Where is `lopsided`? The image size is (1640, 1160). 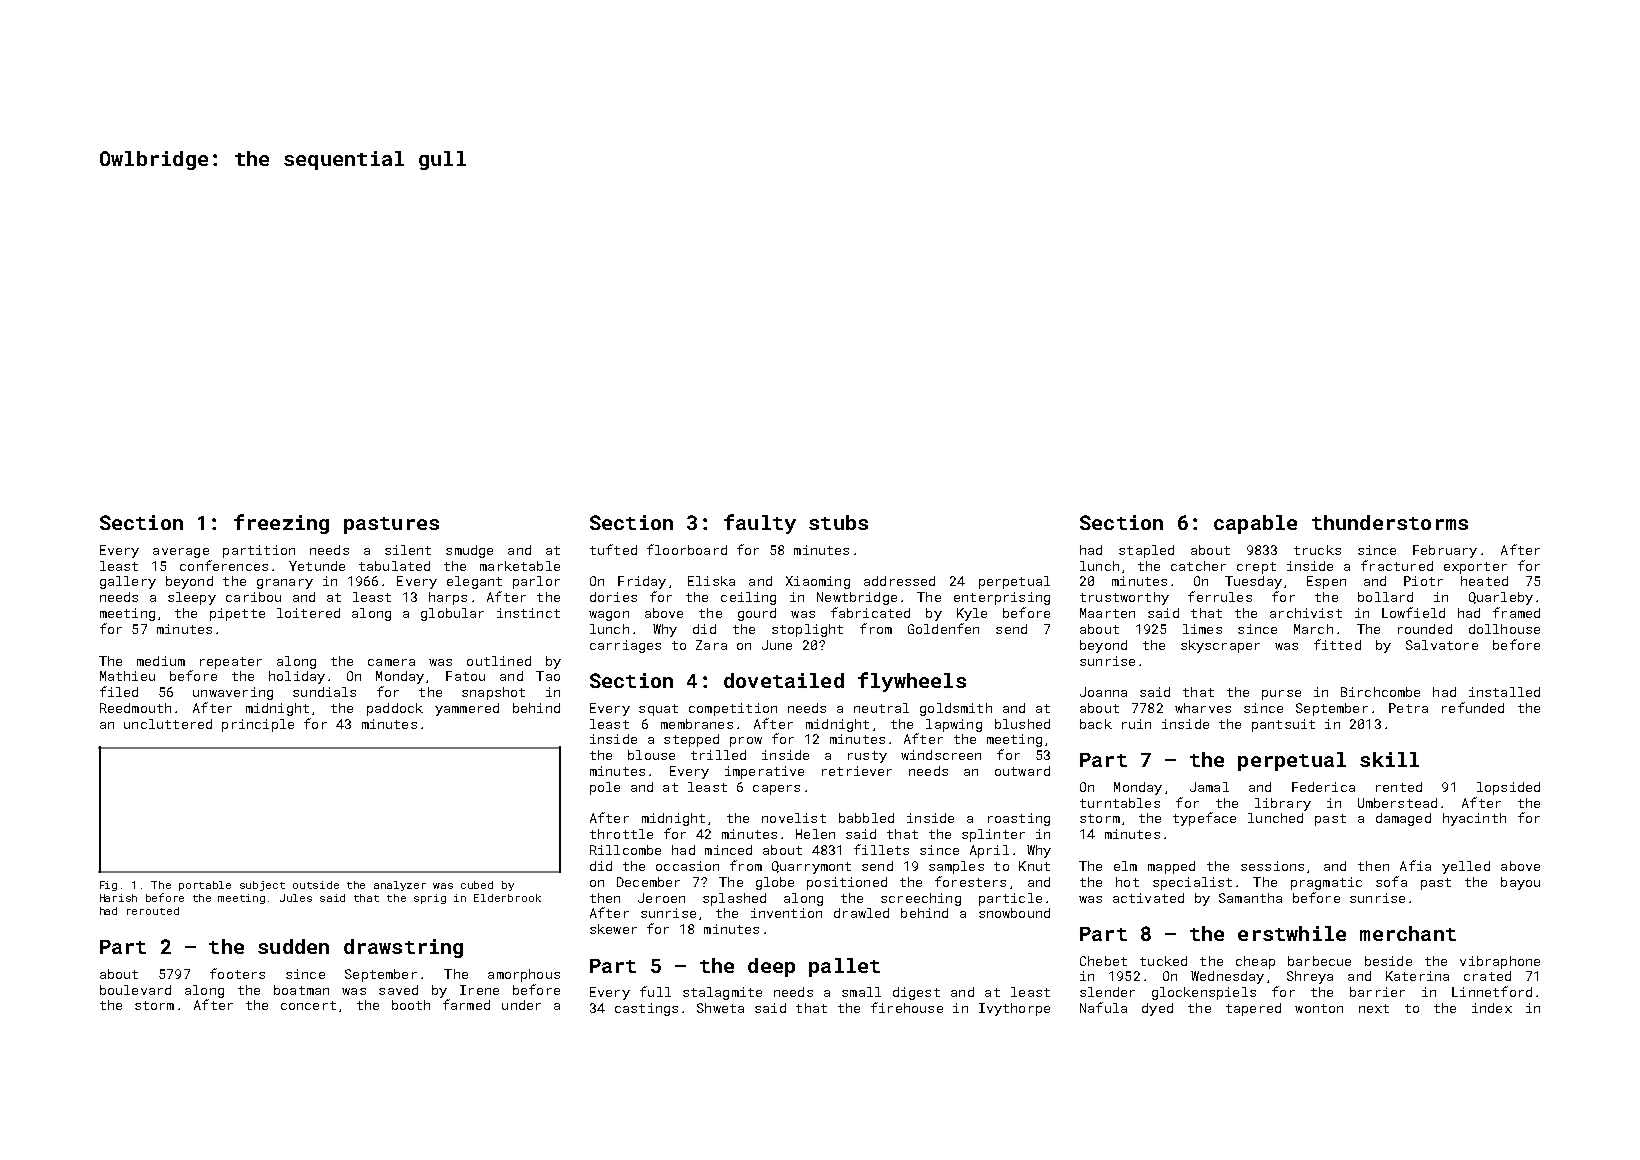
lopsided is located at coordinates (1508, 788).
